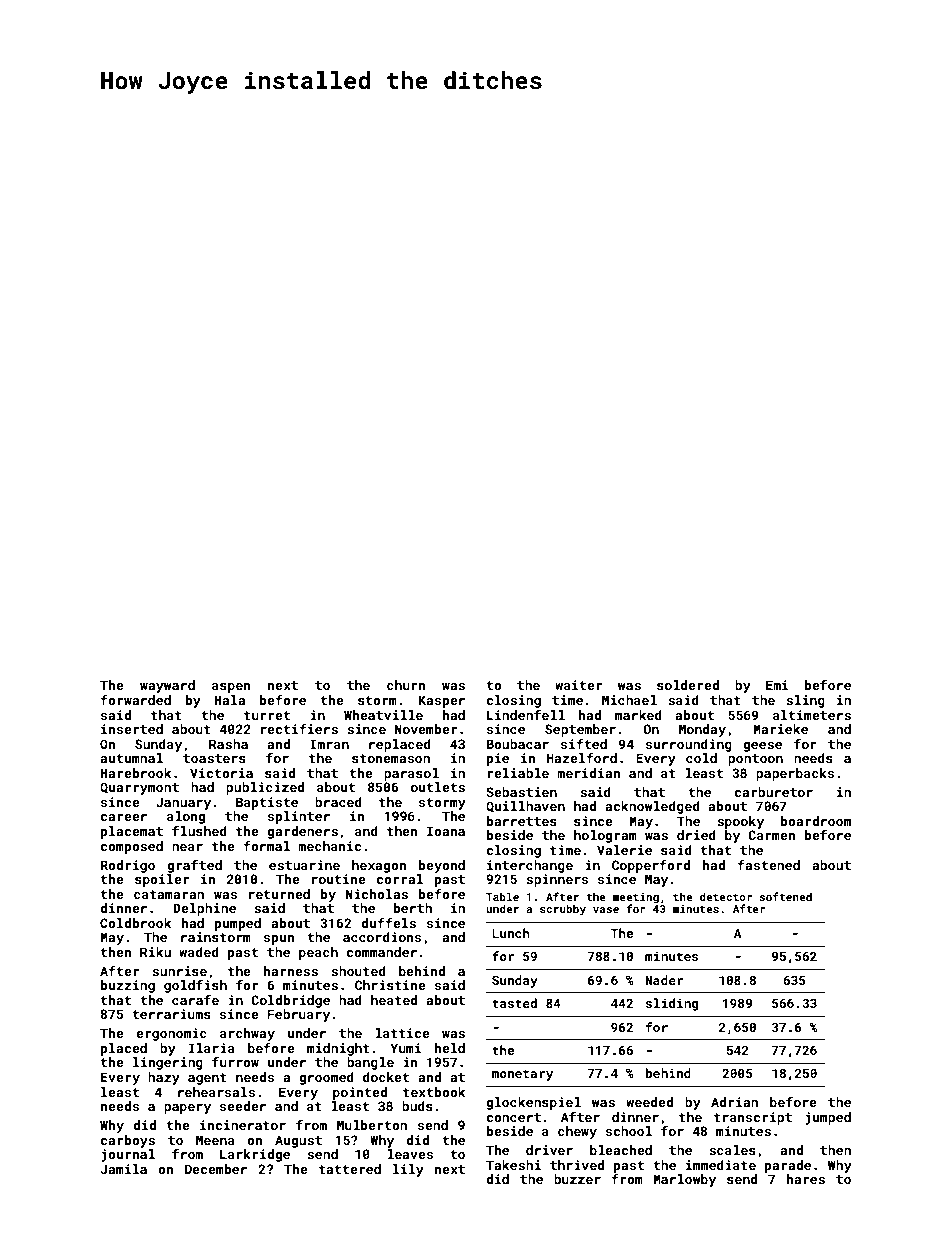 Image resolution: width=952 pixels, height=1233 pixels. Describe the element at coordinates (740, 822) in the image. I see `spooky` at that location.
